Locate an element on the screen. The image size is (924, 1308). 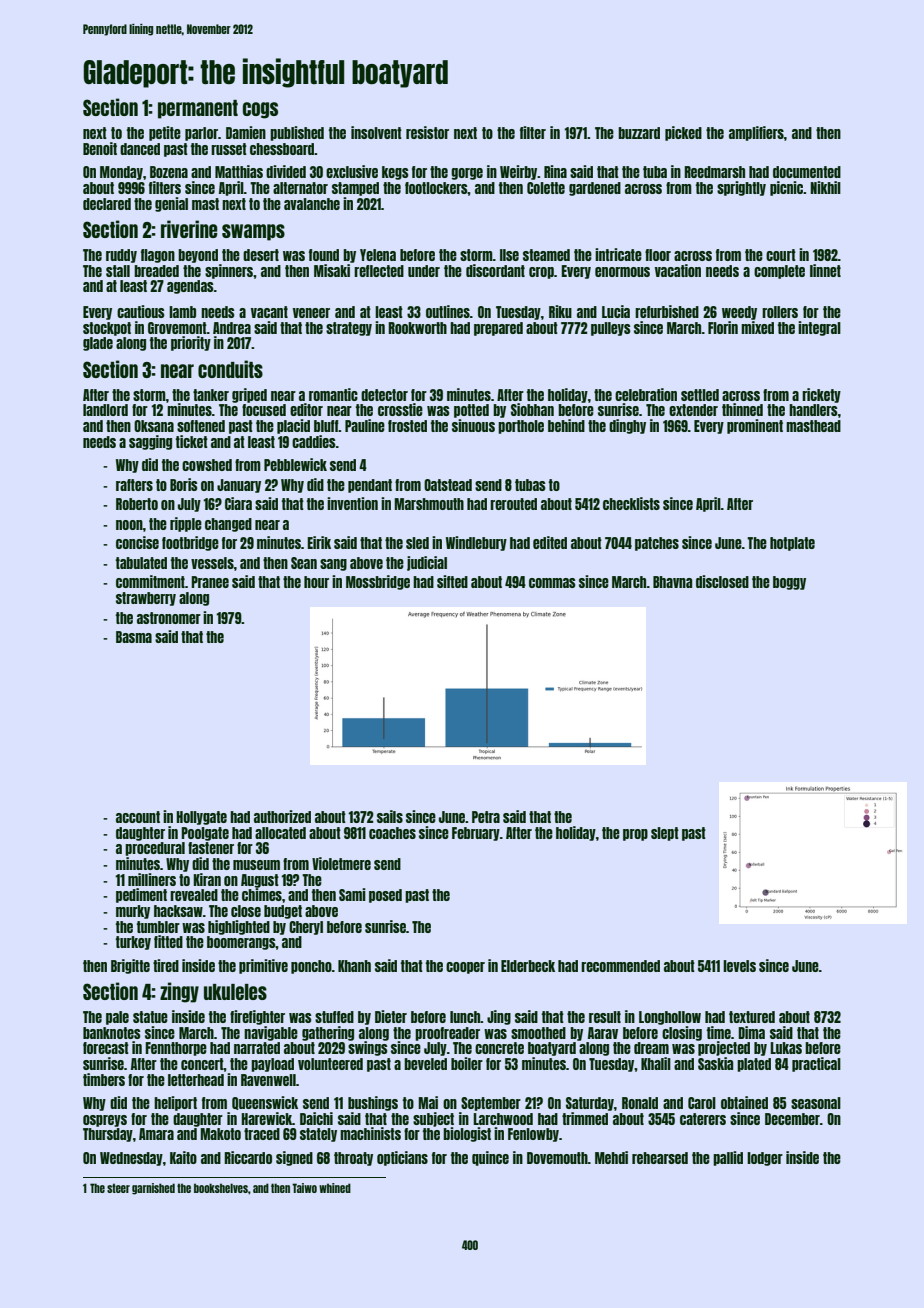
thinned is located at coordinates (742, 409).
